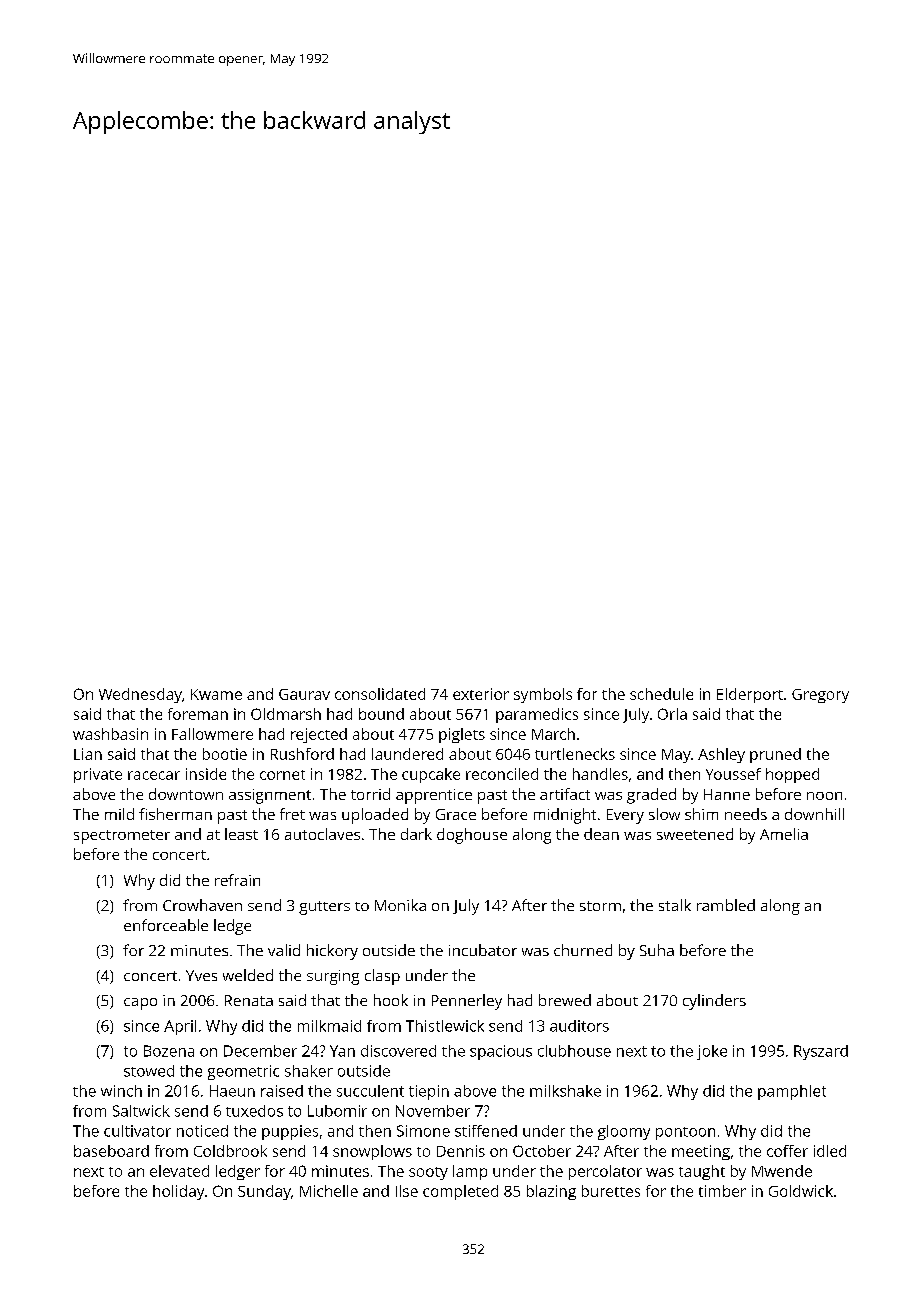 Image resolution: width=924 pixels, height=1308 pixels. What do you see at coordinates (286, 714) in the screenshot?
I see `Oldmarsh` at bounding box center [286, 714].
